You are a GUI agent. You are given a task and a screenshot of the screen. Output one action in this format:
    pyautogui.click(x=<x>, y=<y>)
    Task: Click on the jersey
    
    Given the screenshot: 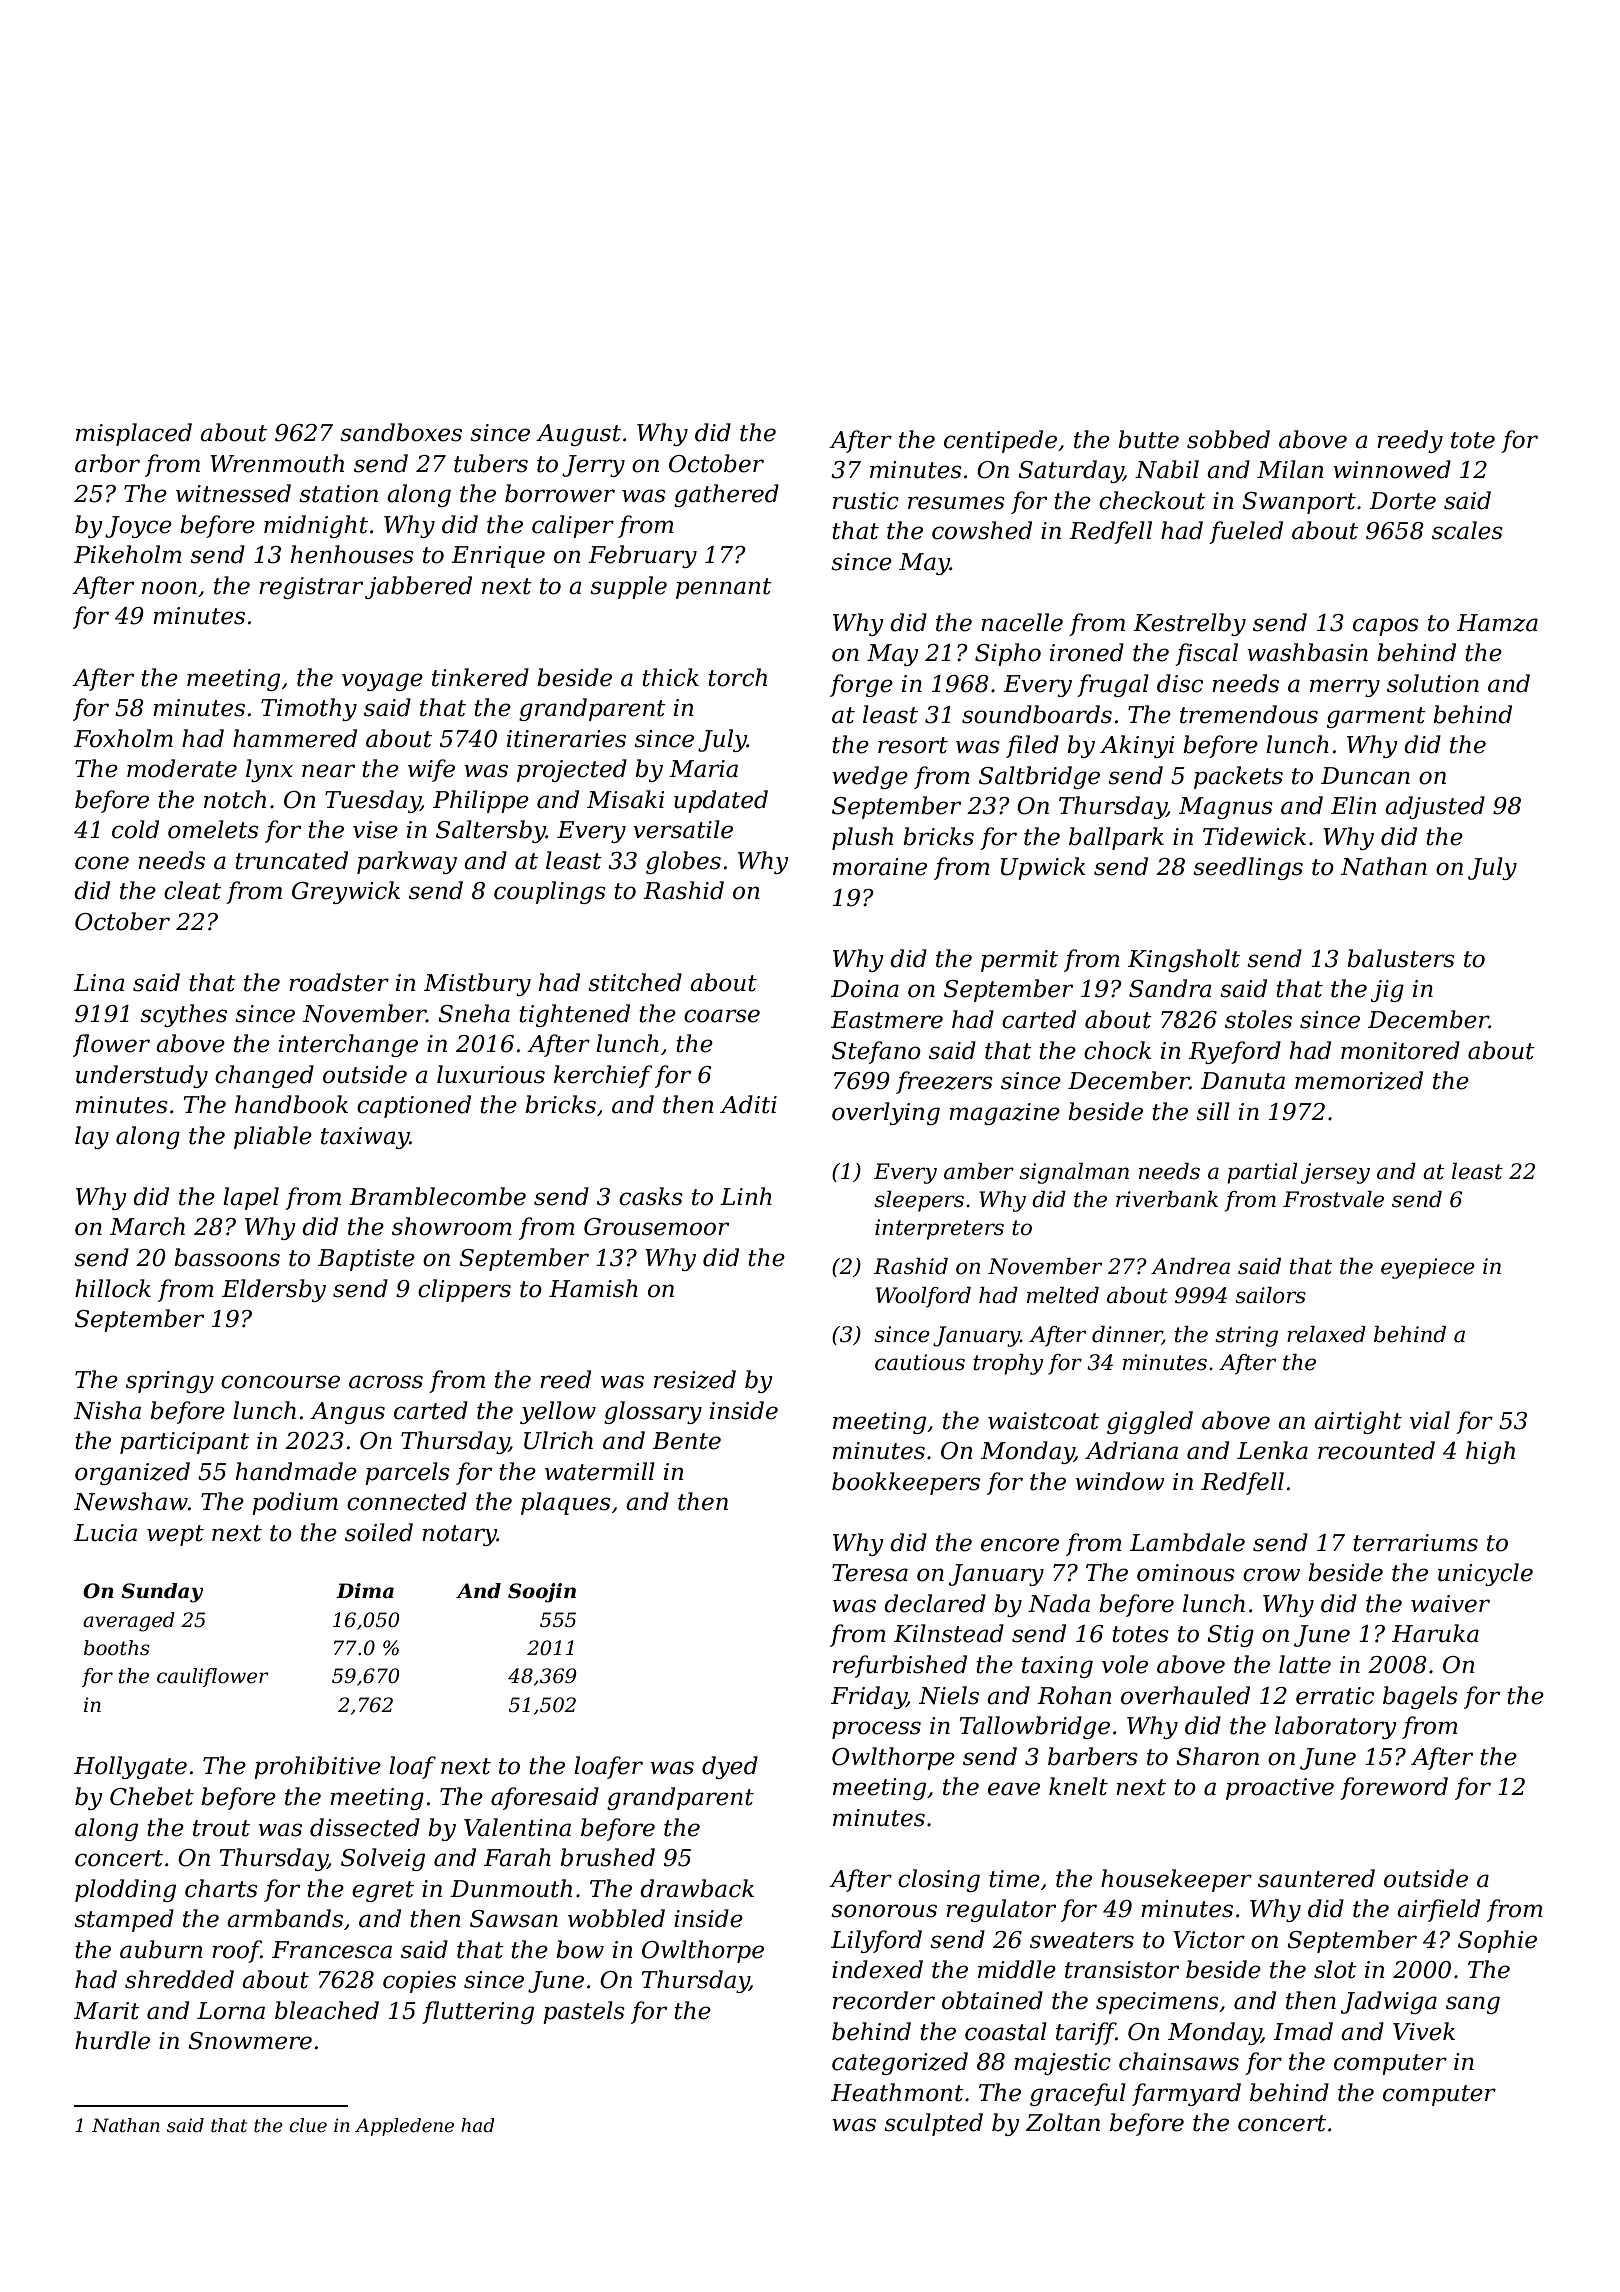 What is the action you would take?
    pyautogui.click(x=1335, y=1173)
